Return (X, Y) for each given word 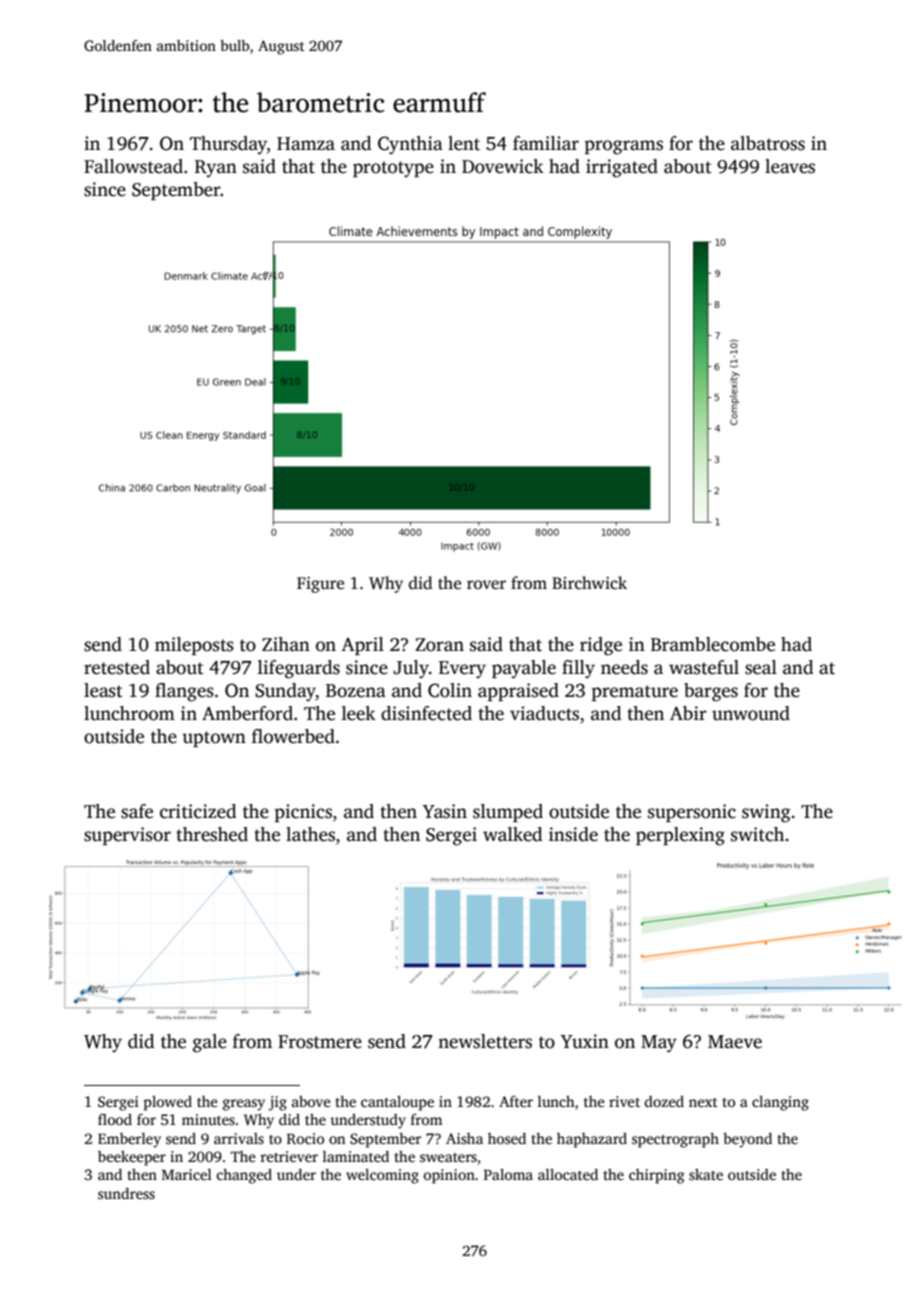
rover (486, 585)
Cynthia (410, 145)
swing (766, 813)
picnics (303, 813)
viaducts (544, 713)
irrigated (622, 168)
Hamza (306, 144)
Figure (320, 585)
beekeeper (132, 1158)
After (516, 1101)
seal (761, 667)
